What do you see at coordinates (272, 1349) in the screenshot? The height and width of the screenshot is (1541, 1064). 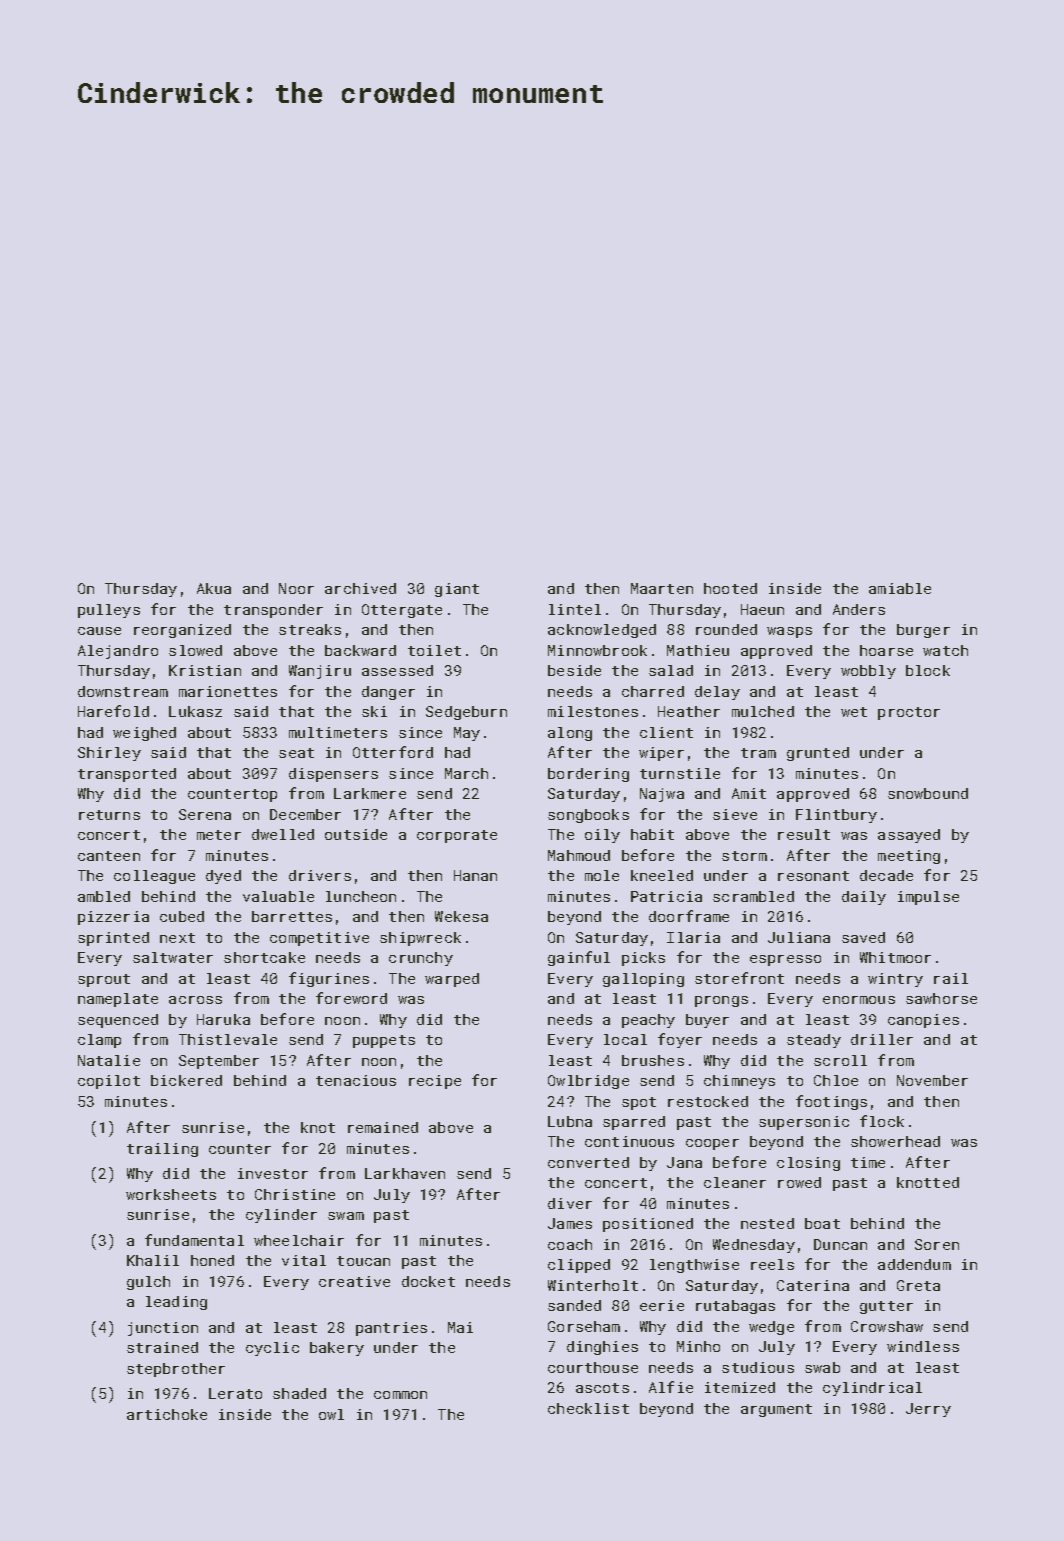 I see `cyclic` at bounding box center [272, 1349].
